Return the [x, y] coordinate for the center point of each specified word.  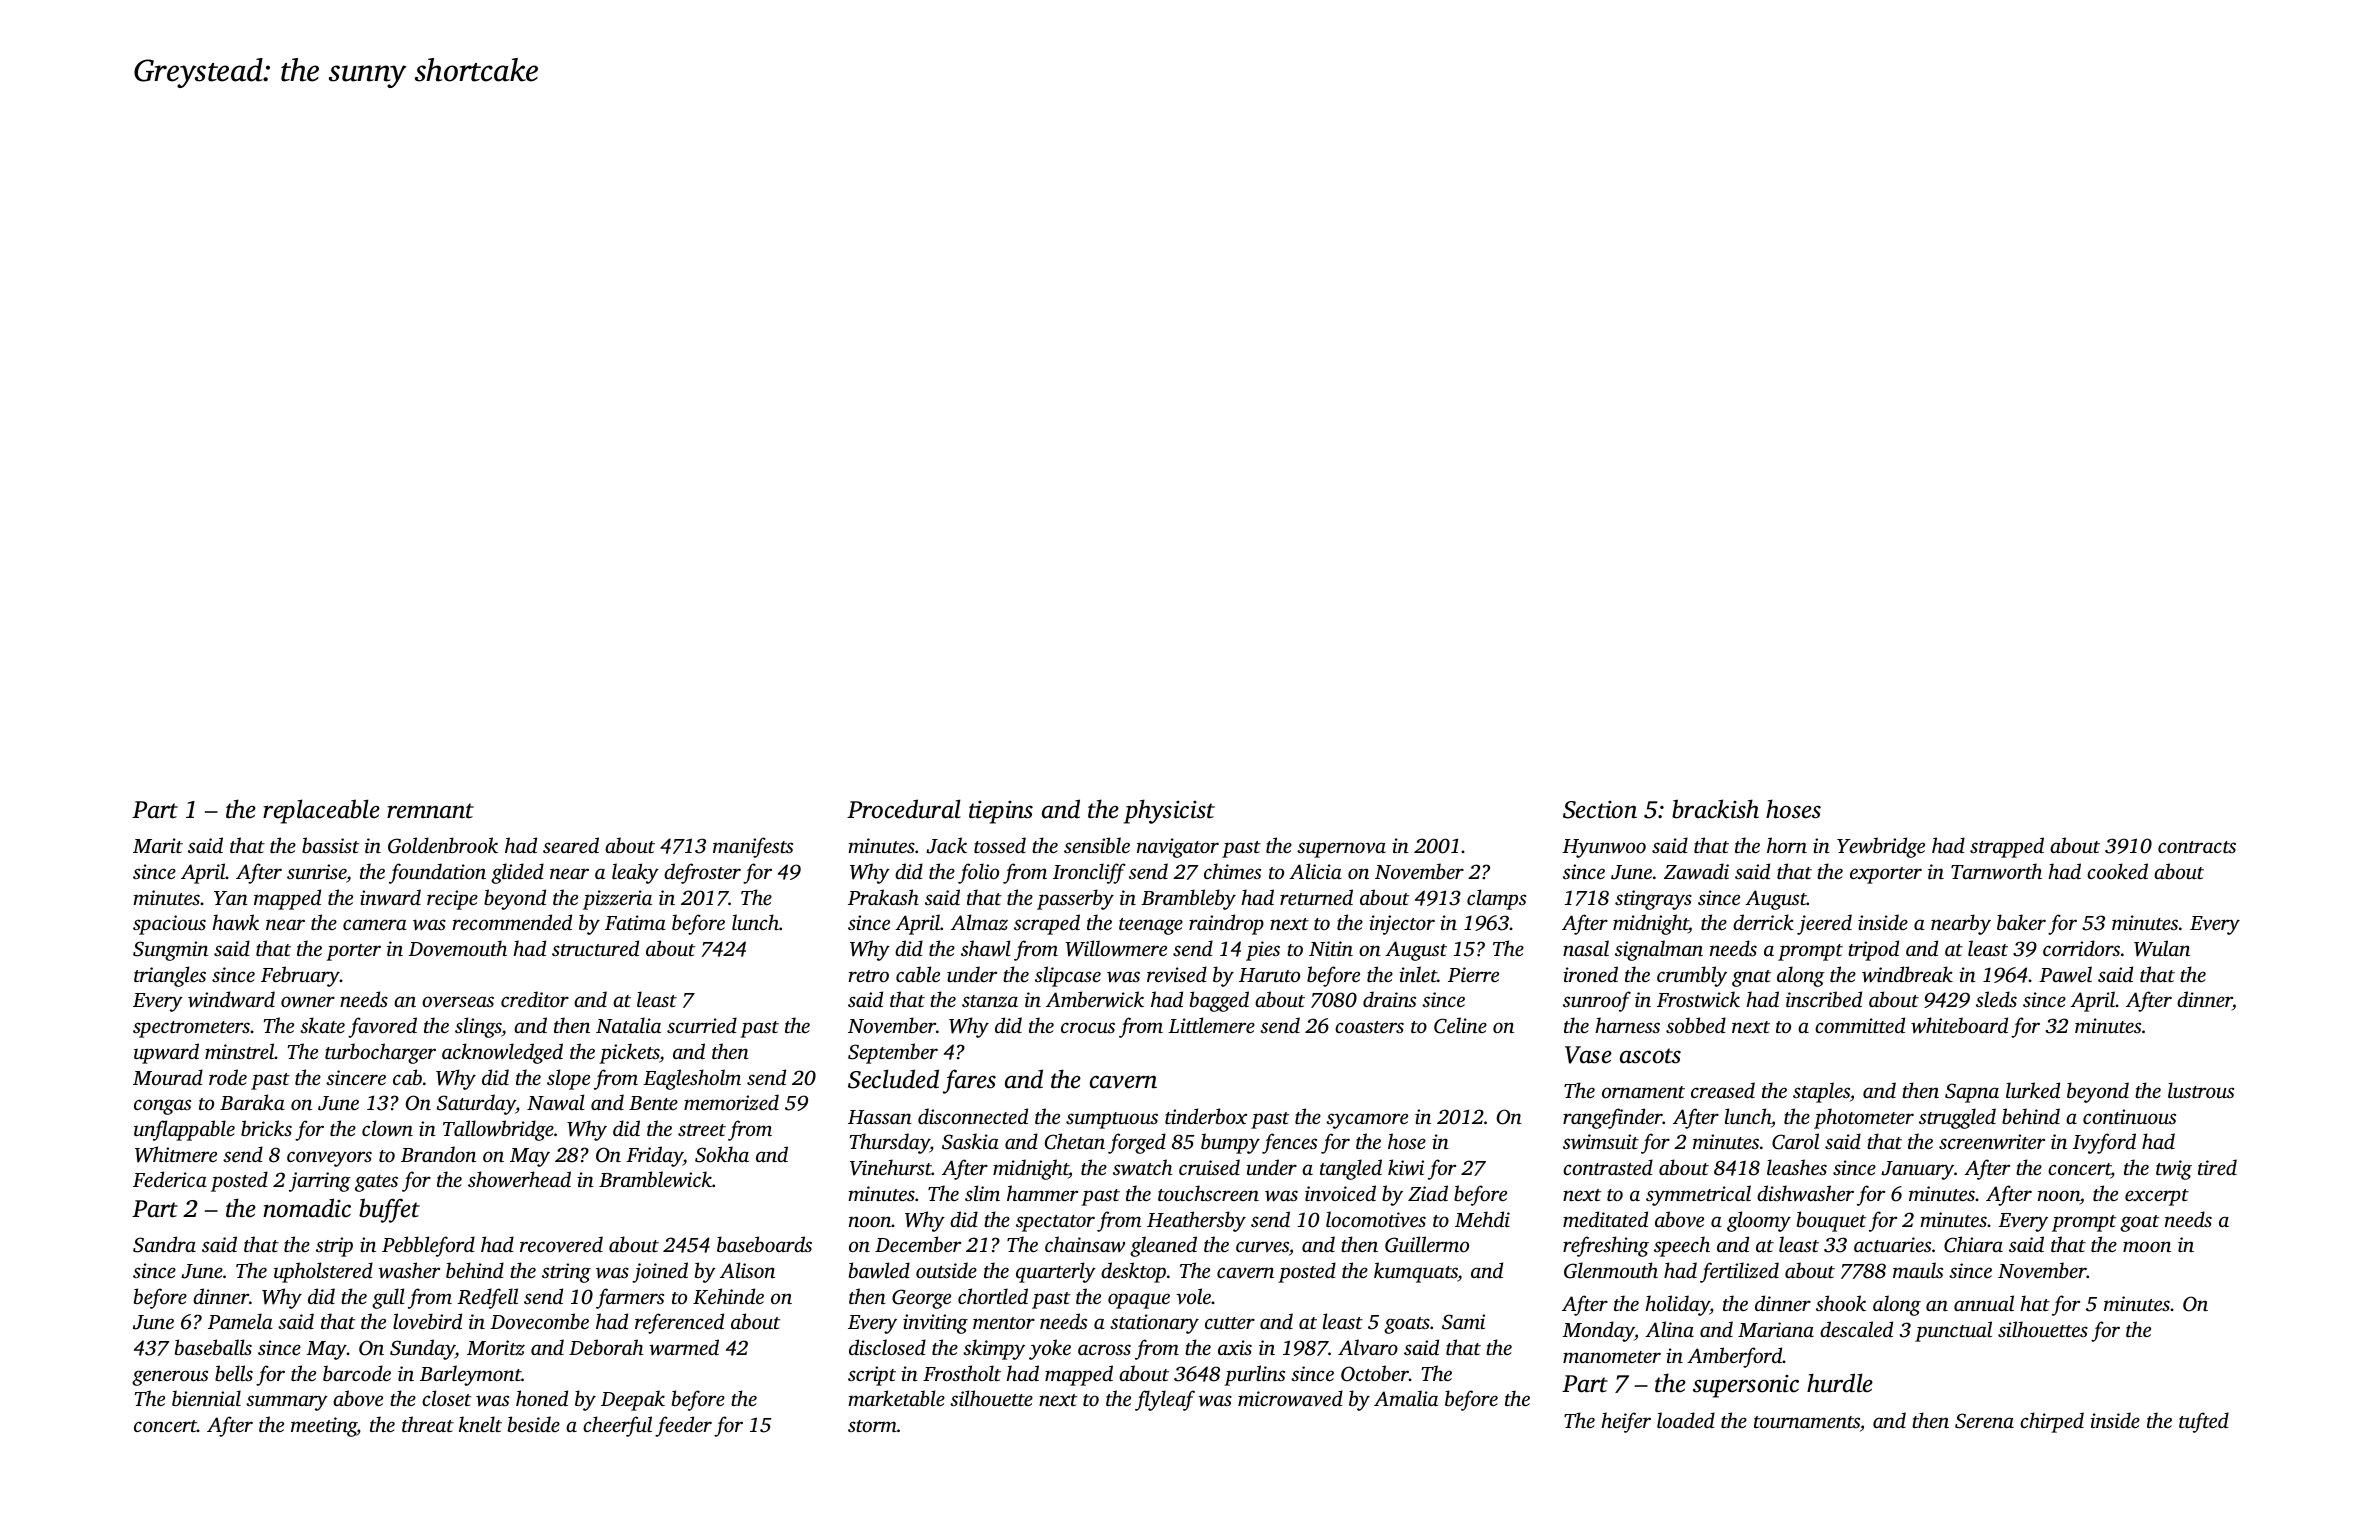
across [1104, 1349]
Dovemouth [457, 948]
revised [1177, 974]
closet [446, 1398]
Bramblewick [655, 1179]
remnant [430, 811]
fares [969, 1081]
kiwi [1406, 1167]
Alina [1669, 1329]
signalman [1659, 950]
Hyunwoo [1604, 848]
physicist [1169, 811]
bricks [266, 1128]
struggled [1957, 1118]
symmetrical [1698, 1195]
